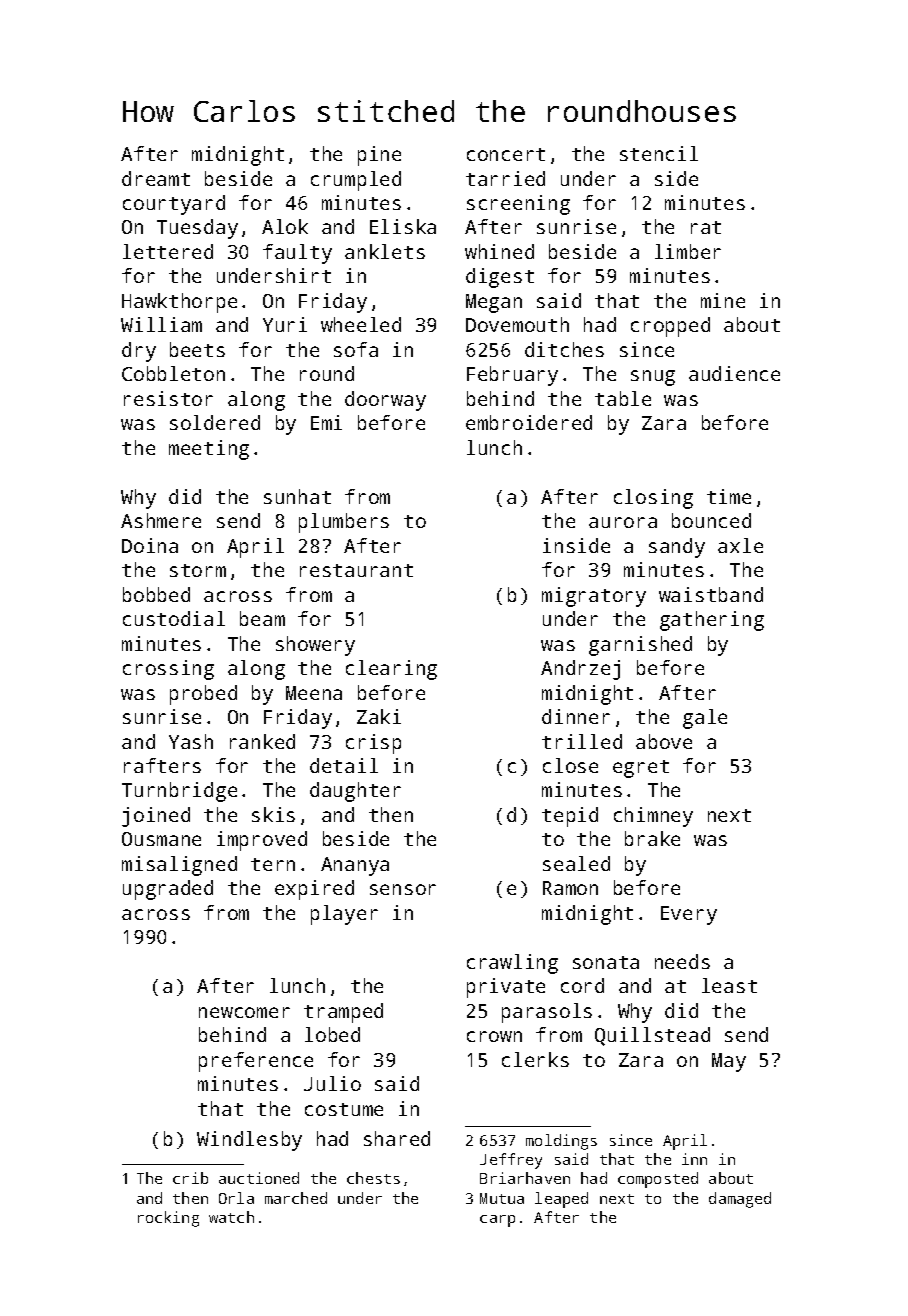  I want to click on gathering, so click(712, 621).
